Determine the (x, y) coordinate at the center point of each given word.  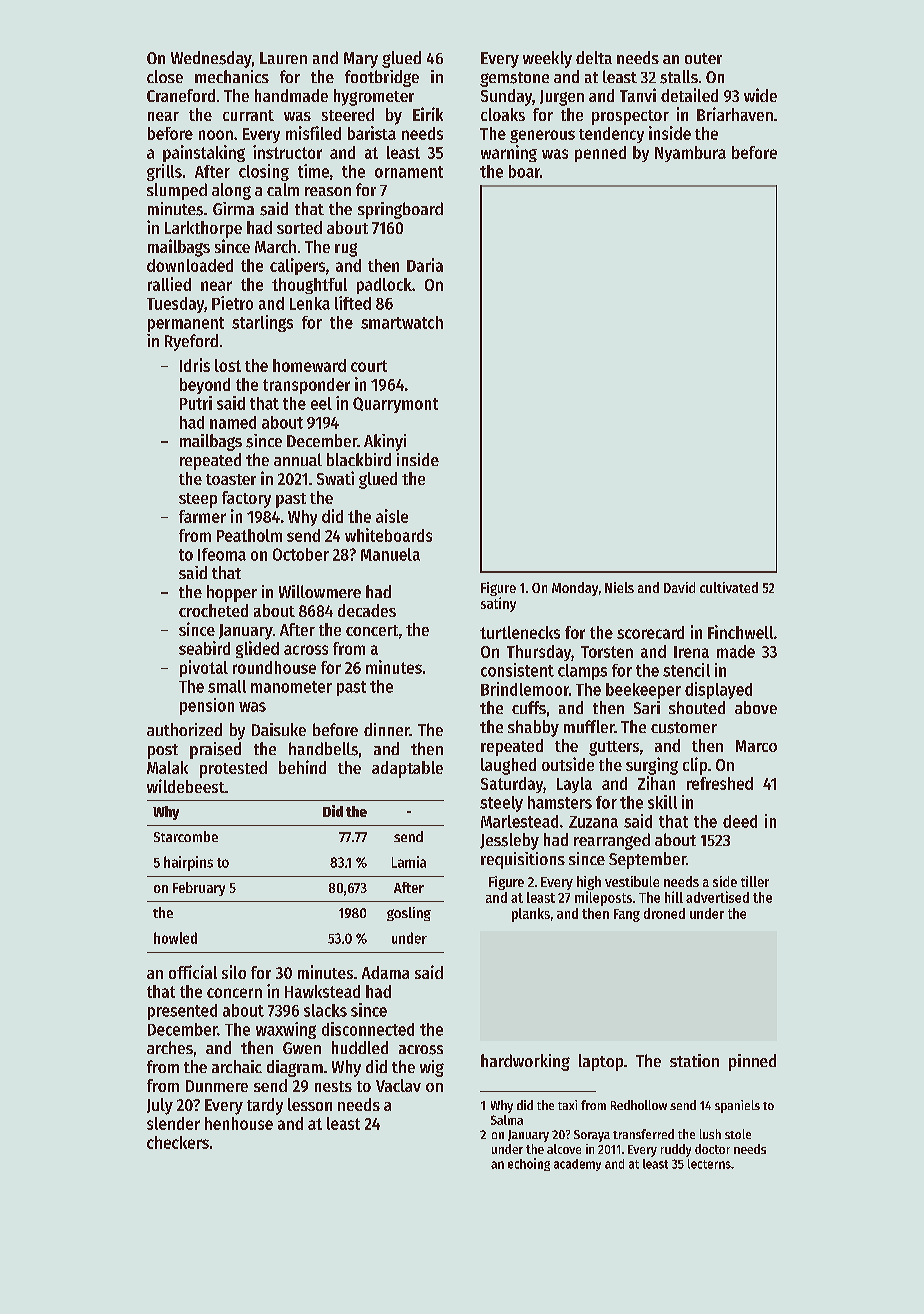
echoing (529, 1164)
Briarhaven (735, 114)
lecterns (709, 1164)
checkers (178, 1142)
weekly (547, 59)
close (165, 76)
